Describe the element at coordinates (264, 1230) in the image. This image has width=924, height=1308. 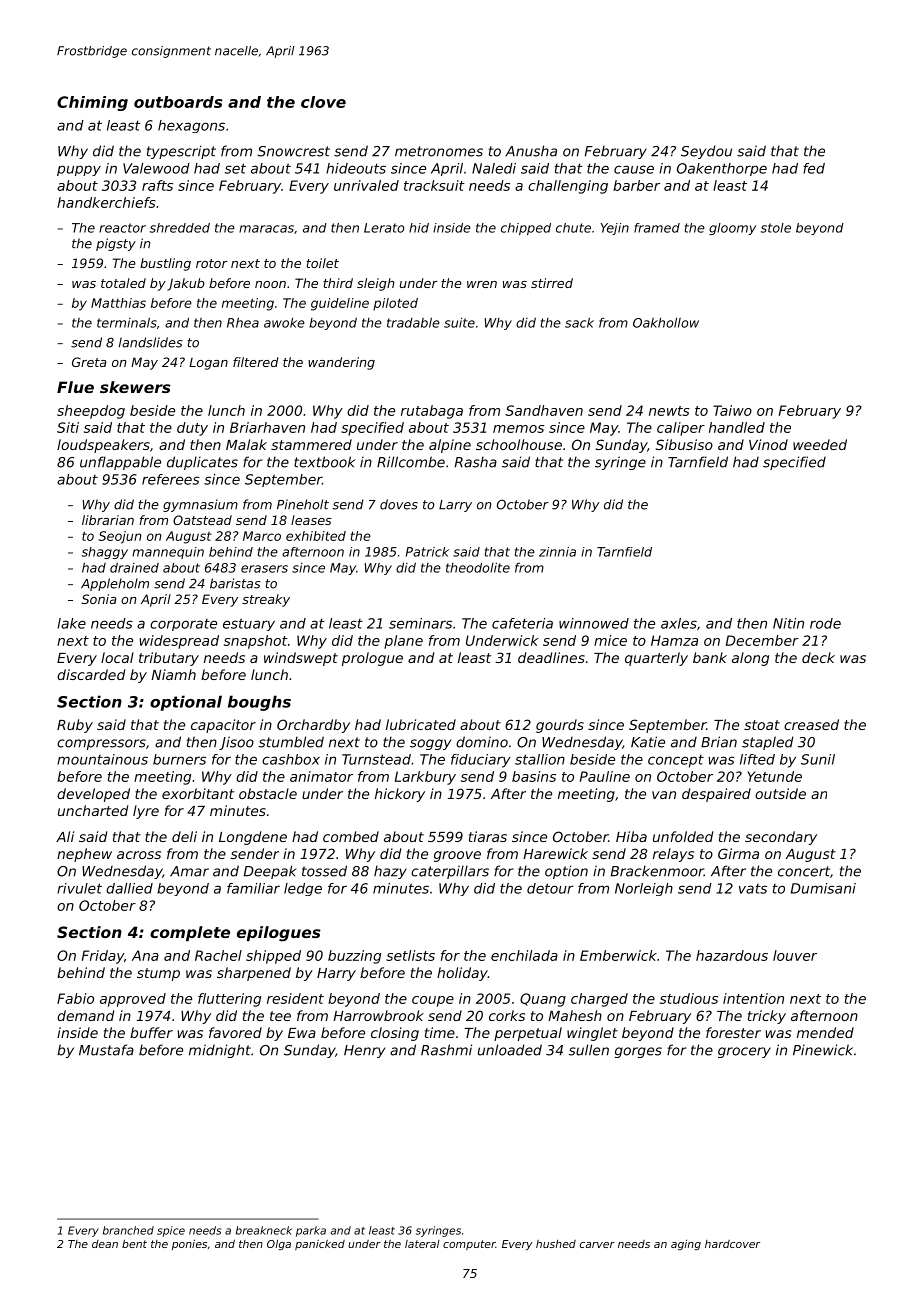
I see `breakneck` at that location.
